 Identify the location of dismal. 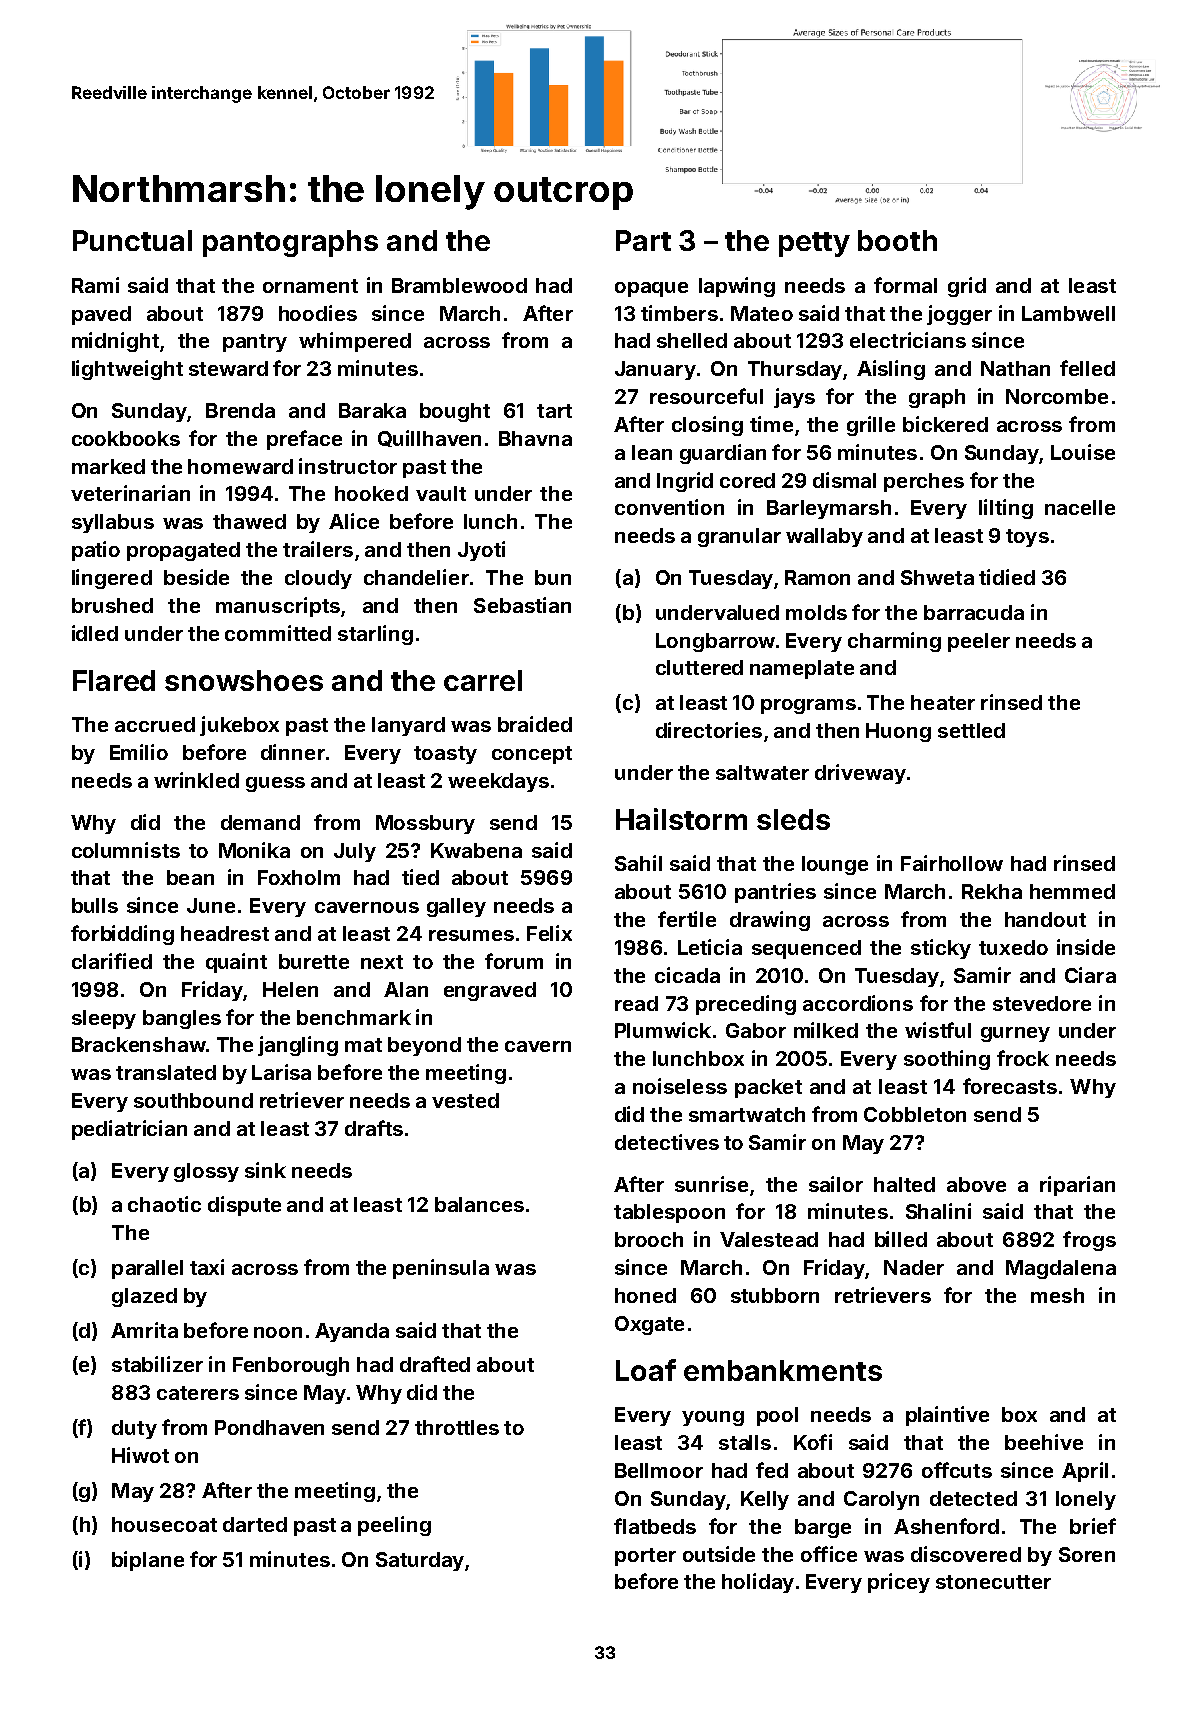
(844, 480).
